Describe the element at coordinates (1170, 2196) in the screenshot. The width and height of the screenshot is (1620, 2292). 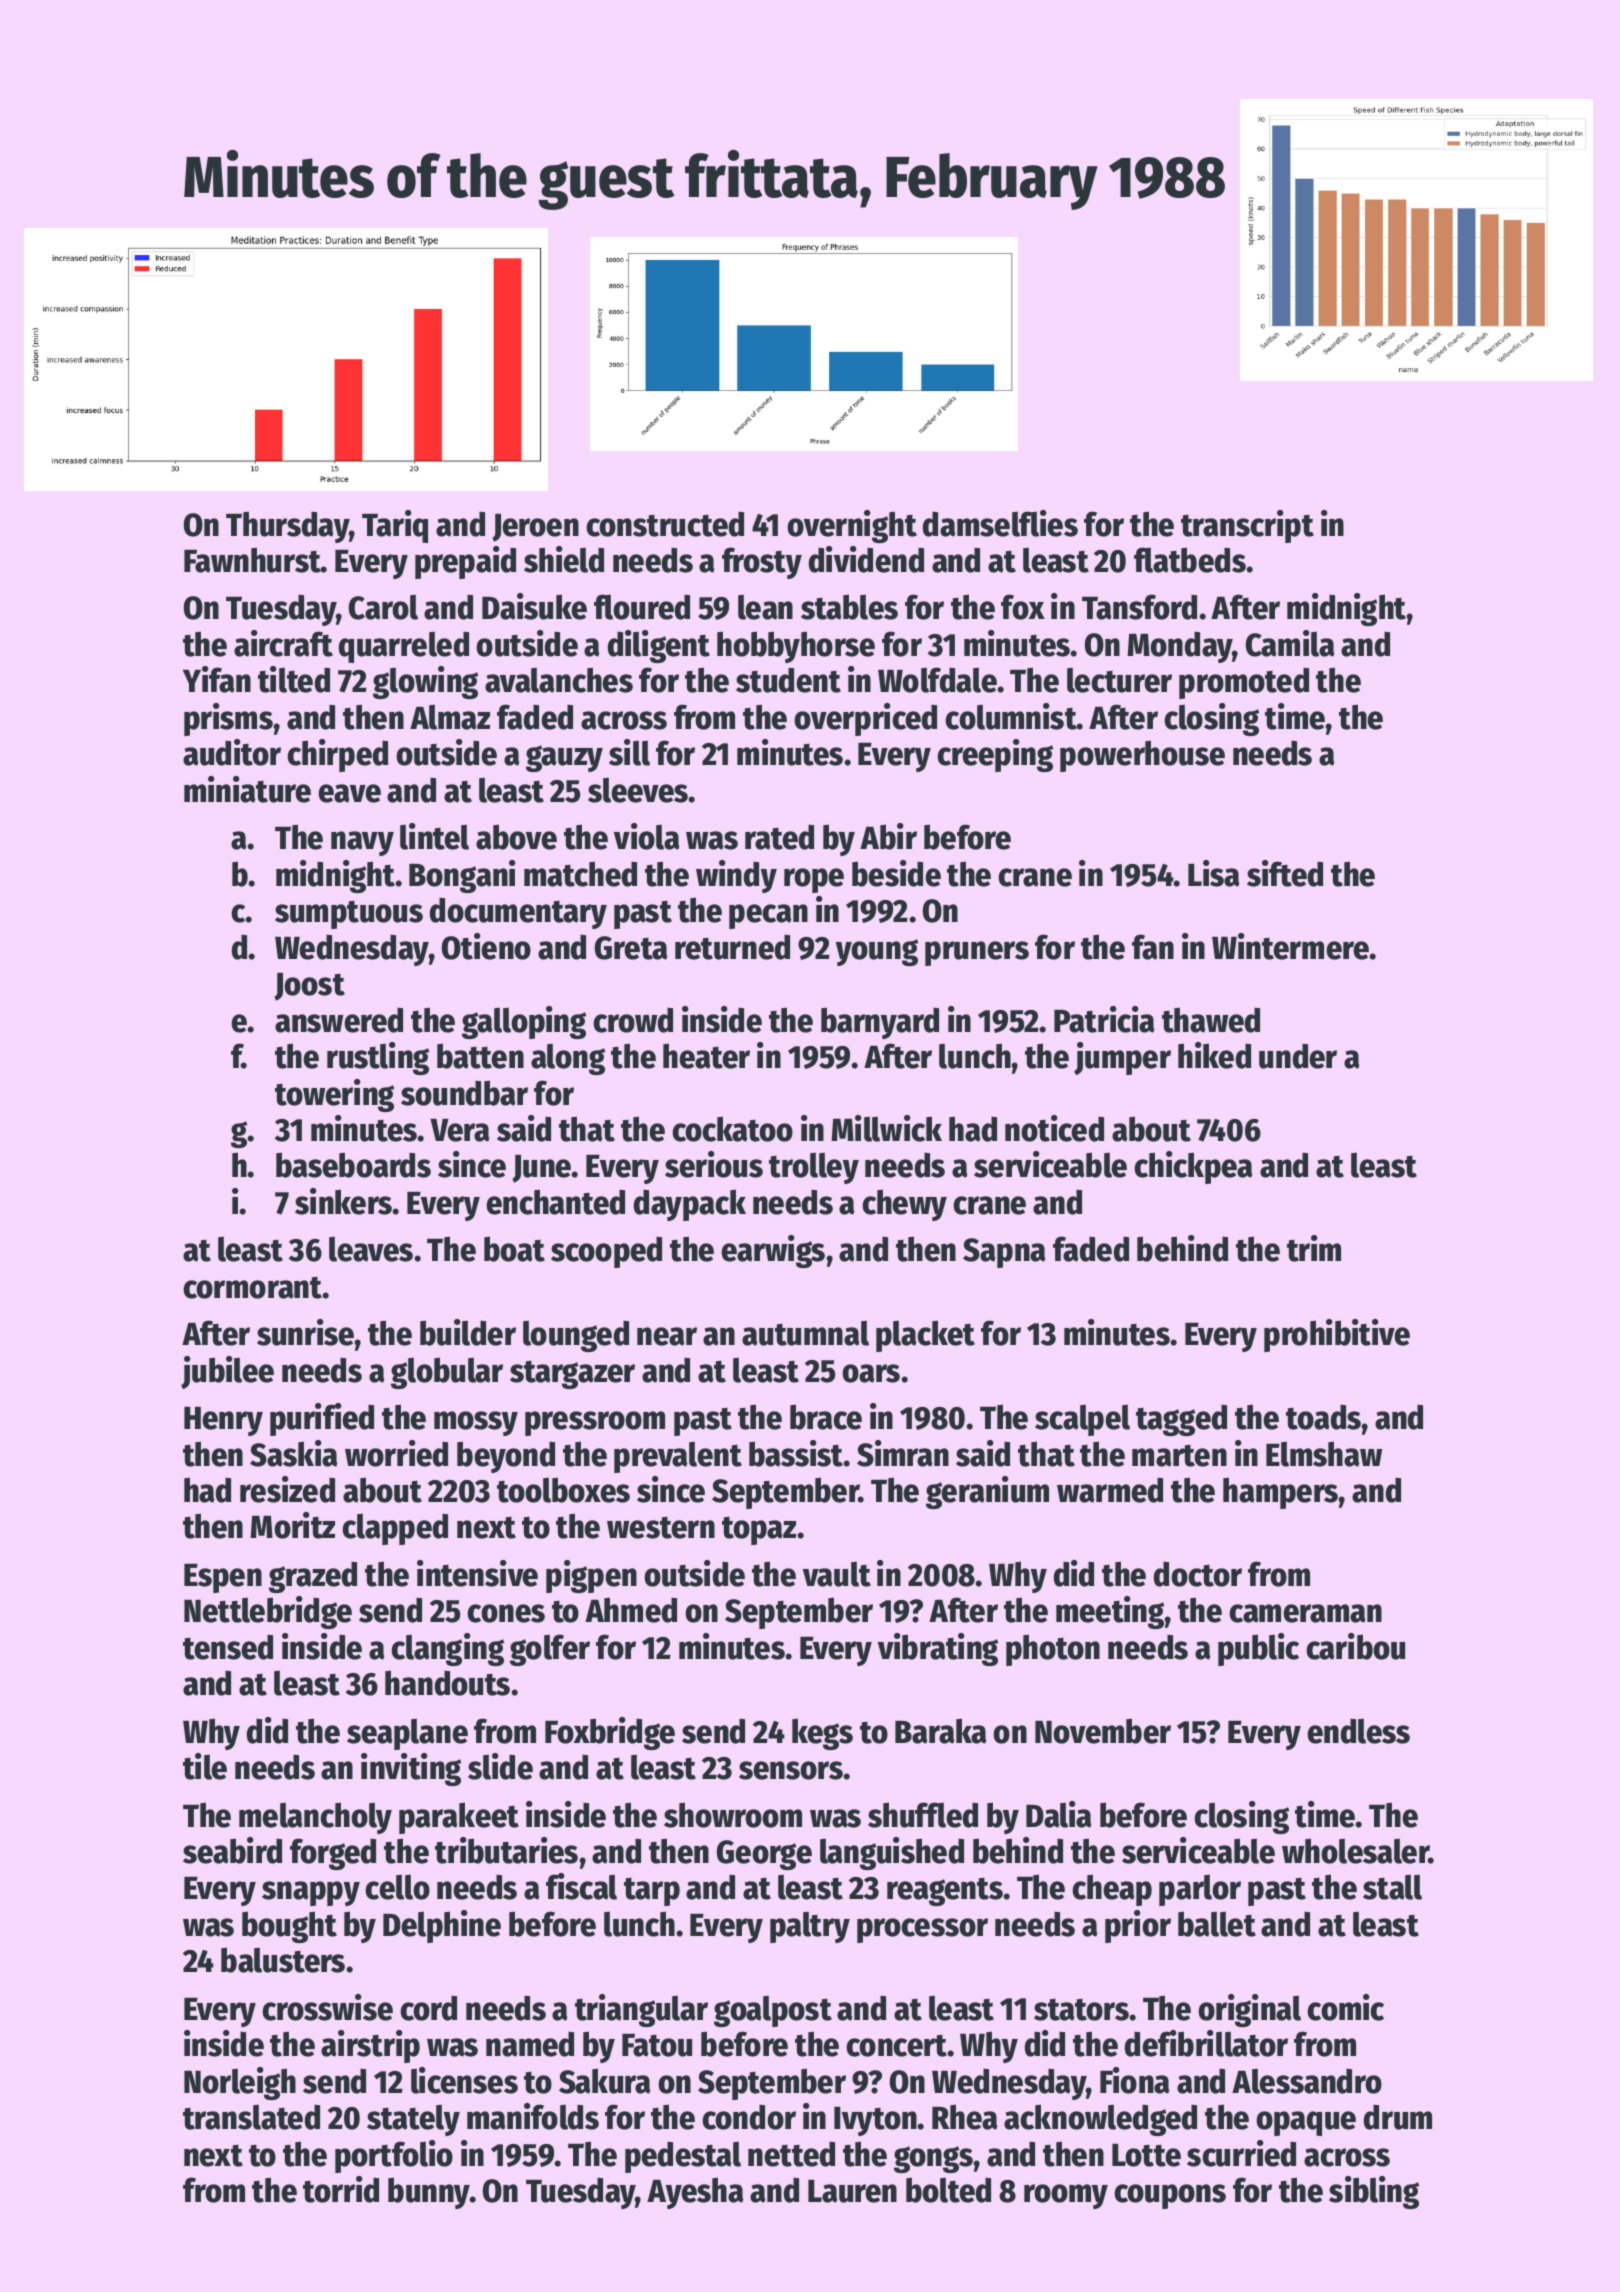
I see `coupons` at that location.
